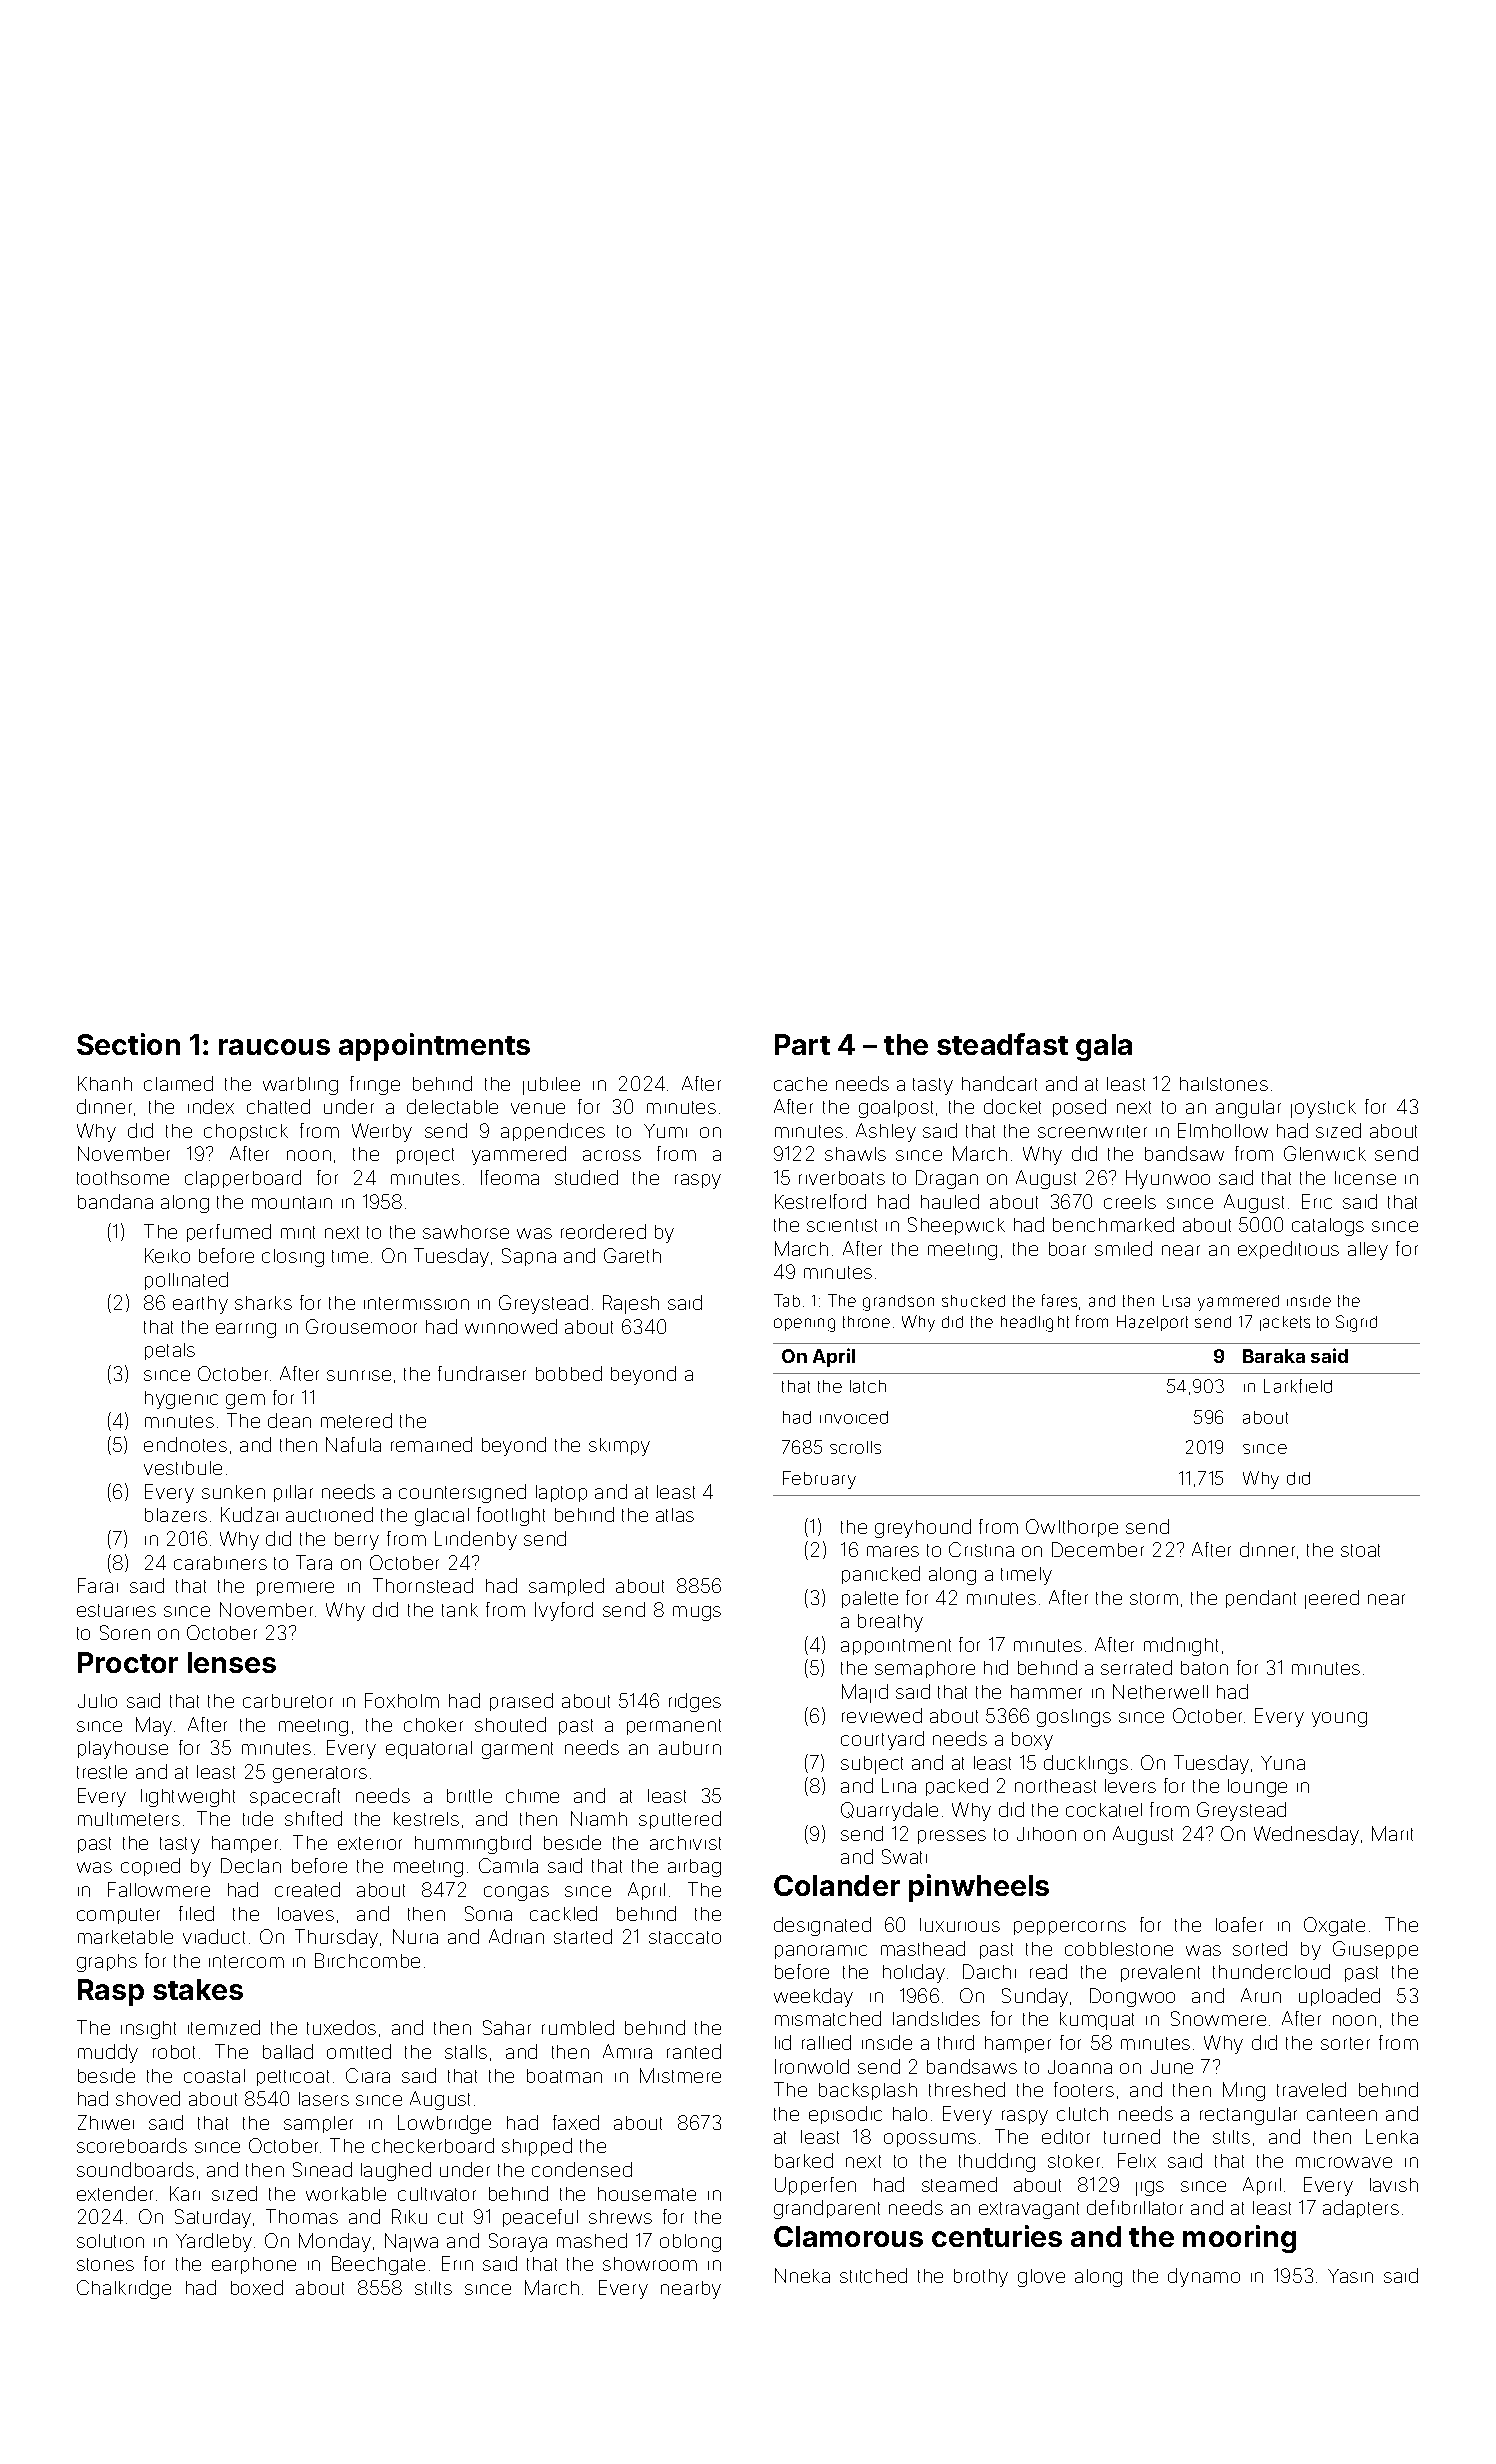 This document has width=1496, height=2464. What do you see at coordinates (1130, 1202) in the document?
I see `creels` at bounding box center [1130, 1202].
